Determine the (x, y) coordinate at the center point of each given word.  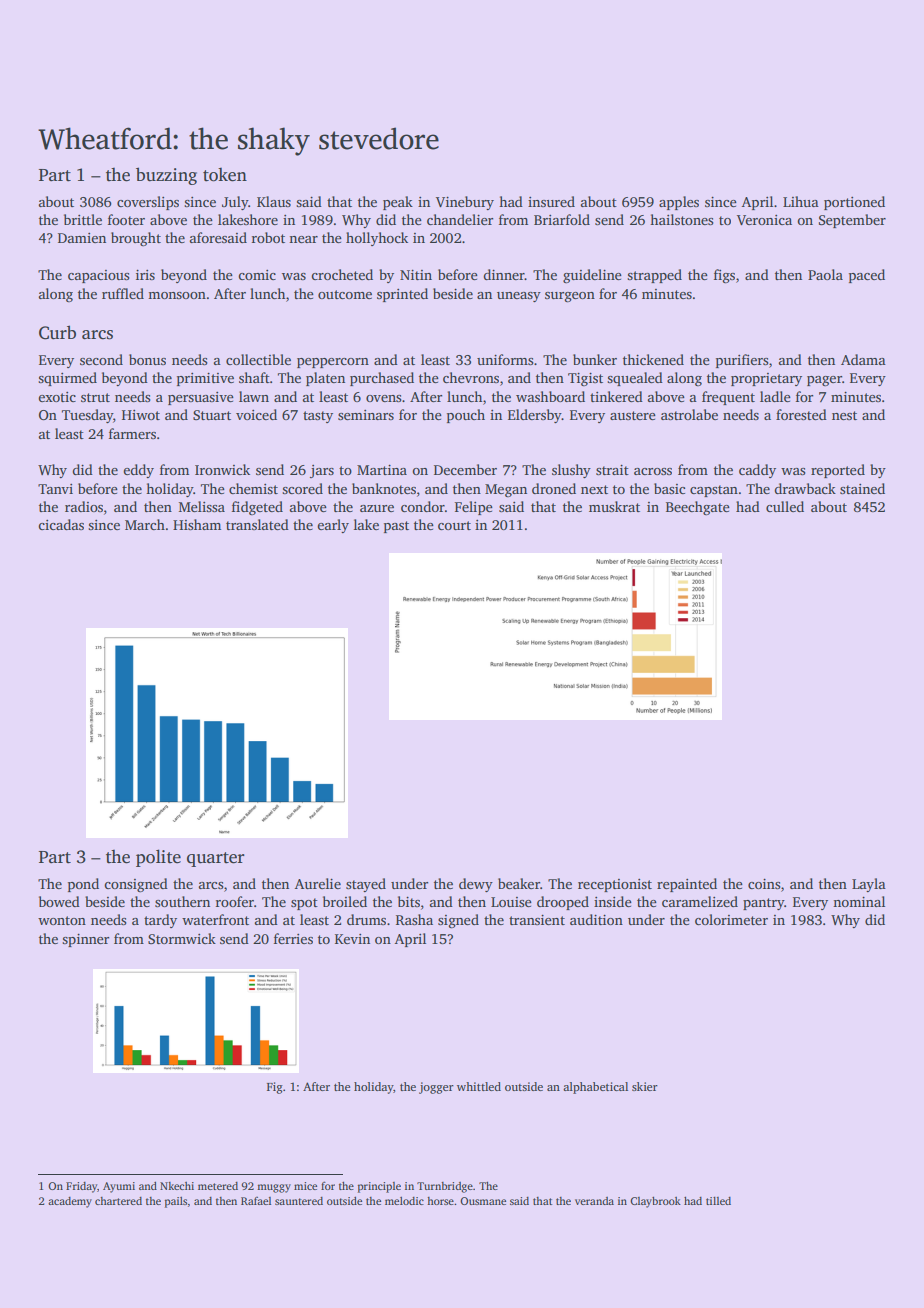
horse (440, 1201)
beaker (519, 883)
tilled (718, 1201)
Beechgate (698, 508)
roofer (235, 901)
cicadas (61, 524)
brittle (83, 219)
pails (176, 1202)
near (303, 239)
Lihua (801, 201)
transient (537, 920)
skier (645, 1086)
